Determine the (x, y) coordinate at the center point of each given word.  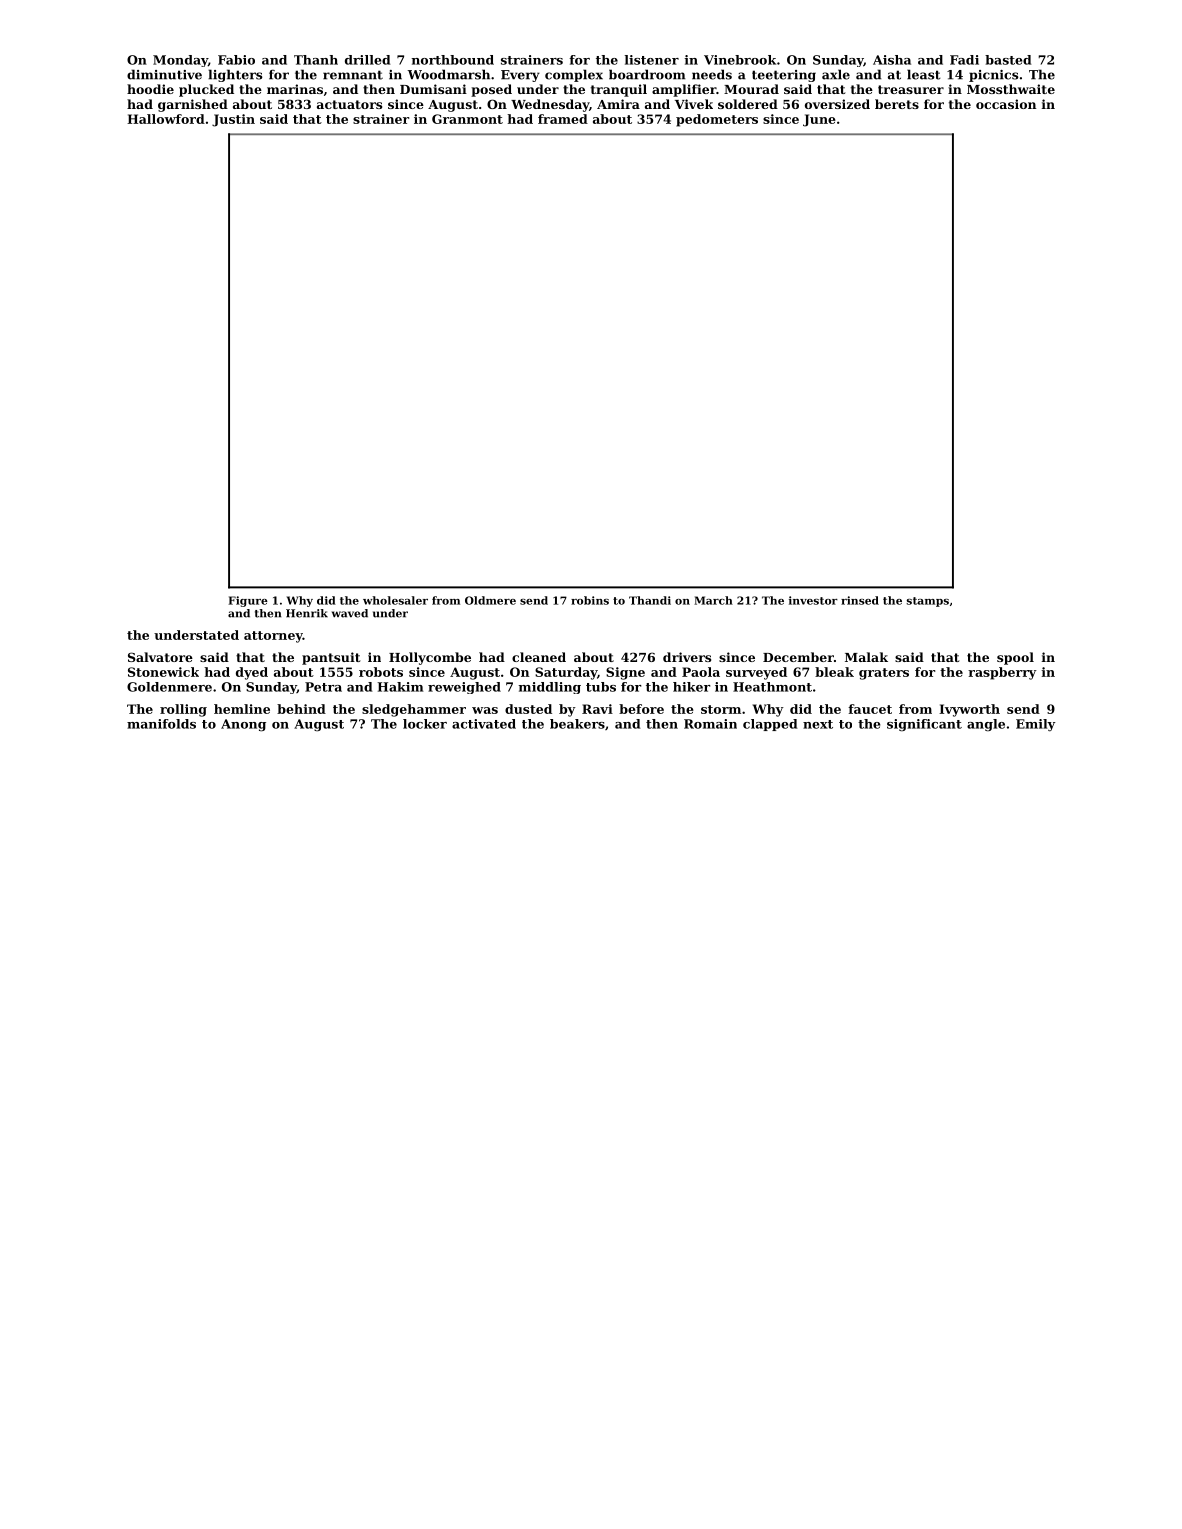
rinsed (860, 600)
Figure (248, 601)
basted (1008, 60)
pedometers (717, 120)
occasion (1006, 104)
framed (563, 119)
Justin (233, 120)
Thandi (650, 600)
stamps (927, 602)
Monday (180, 61)
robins (590, 600)
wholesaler (395, 600)
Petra (323, 687)
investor (813, 600)
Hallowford (166, 119)
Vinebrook (740, 60)
